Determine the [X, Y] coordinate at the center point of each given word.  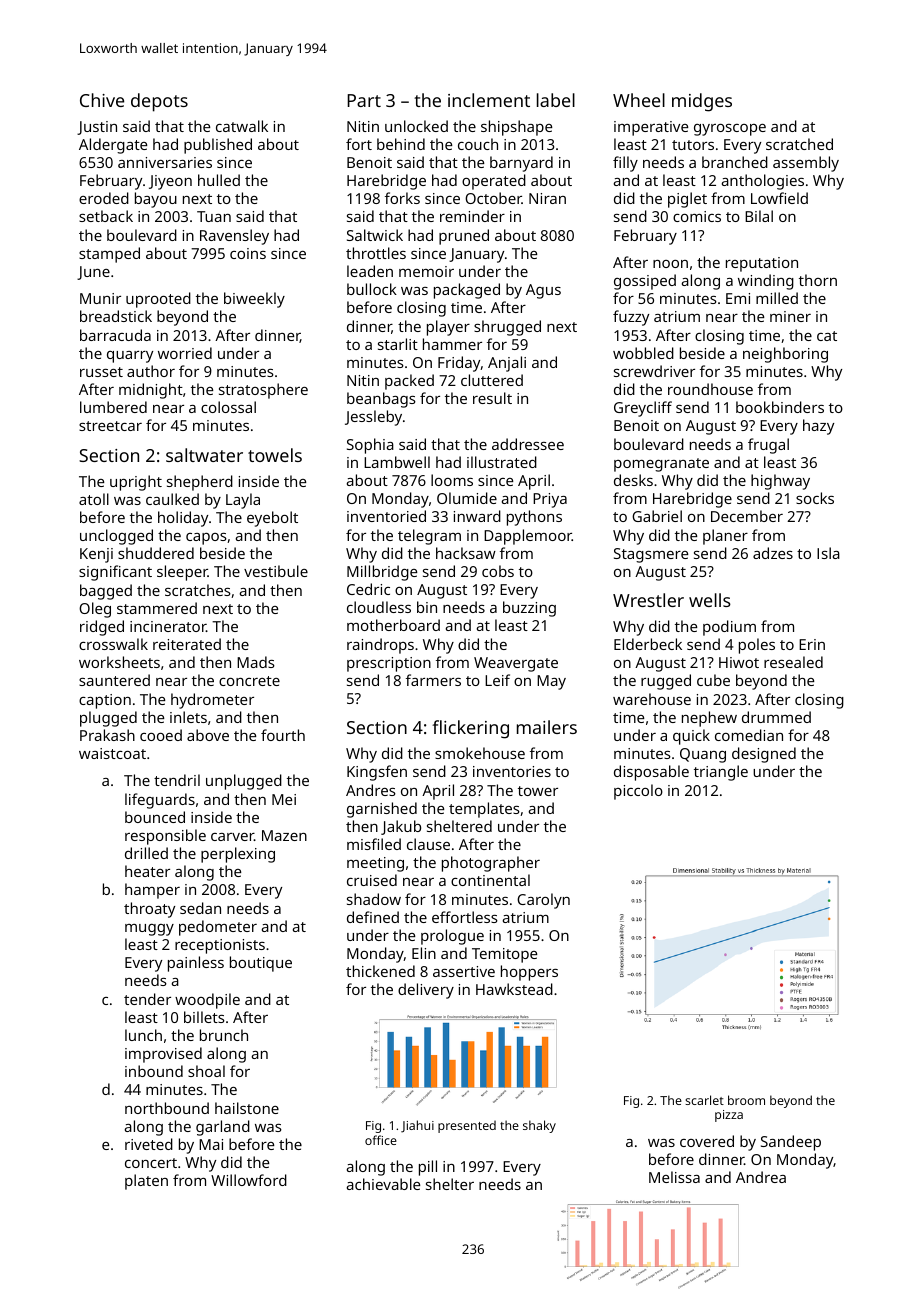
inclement [489, 100]
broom [746, 1100]
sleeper [182, 573]
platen [146, 1182]
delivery [426, 991]
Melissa [674, 1177]
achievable [383, 1184]
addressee [528, 444]
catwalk [242, 126]
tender [147, 999]
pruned [464, 237]
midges [702, 102]
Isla [828, 553]
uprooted [158, 300]
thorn [818, 280]
